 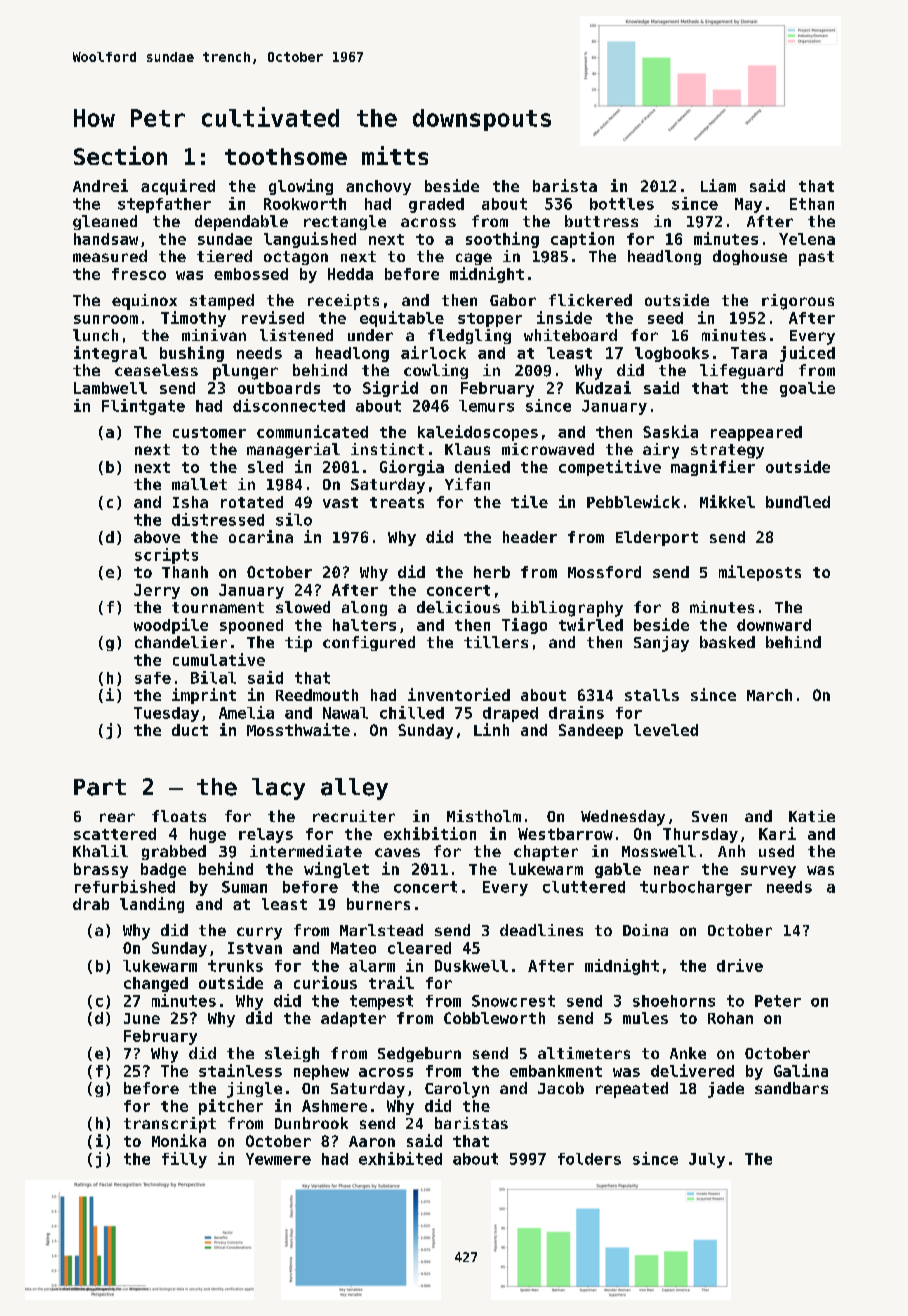 I want to click on dependable, so click(x=241, y=223).
